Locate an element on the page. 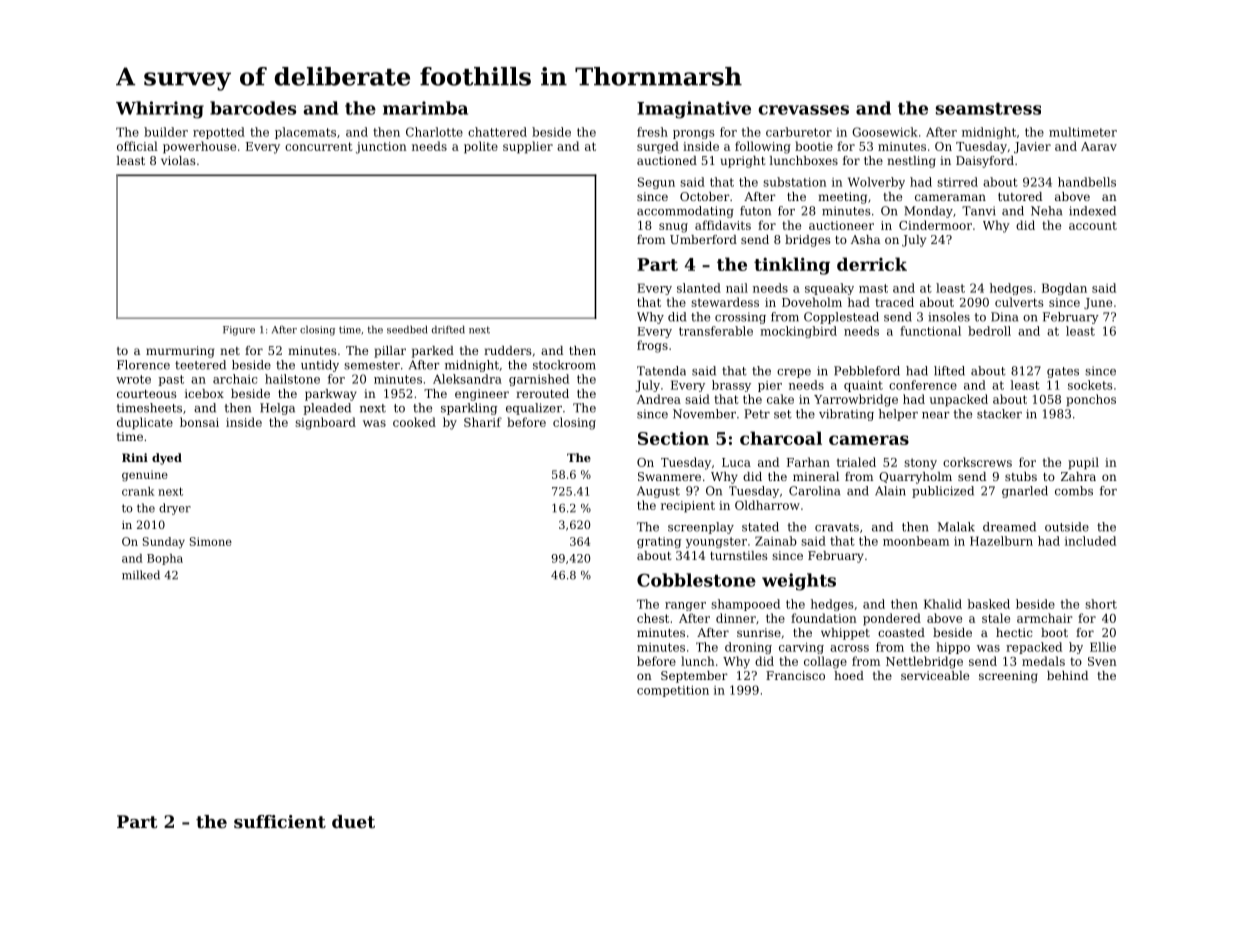 This image has width=1233, height=952. drifted is located at coordinates (448, 329).
